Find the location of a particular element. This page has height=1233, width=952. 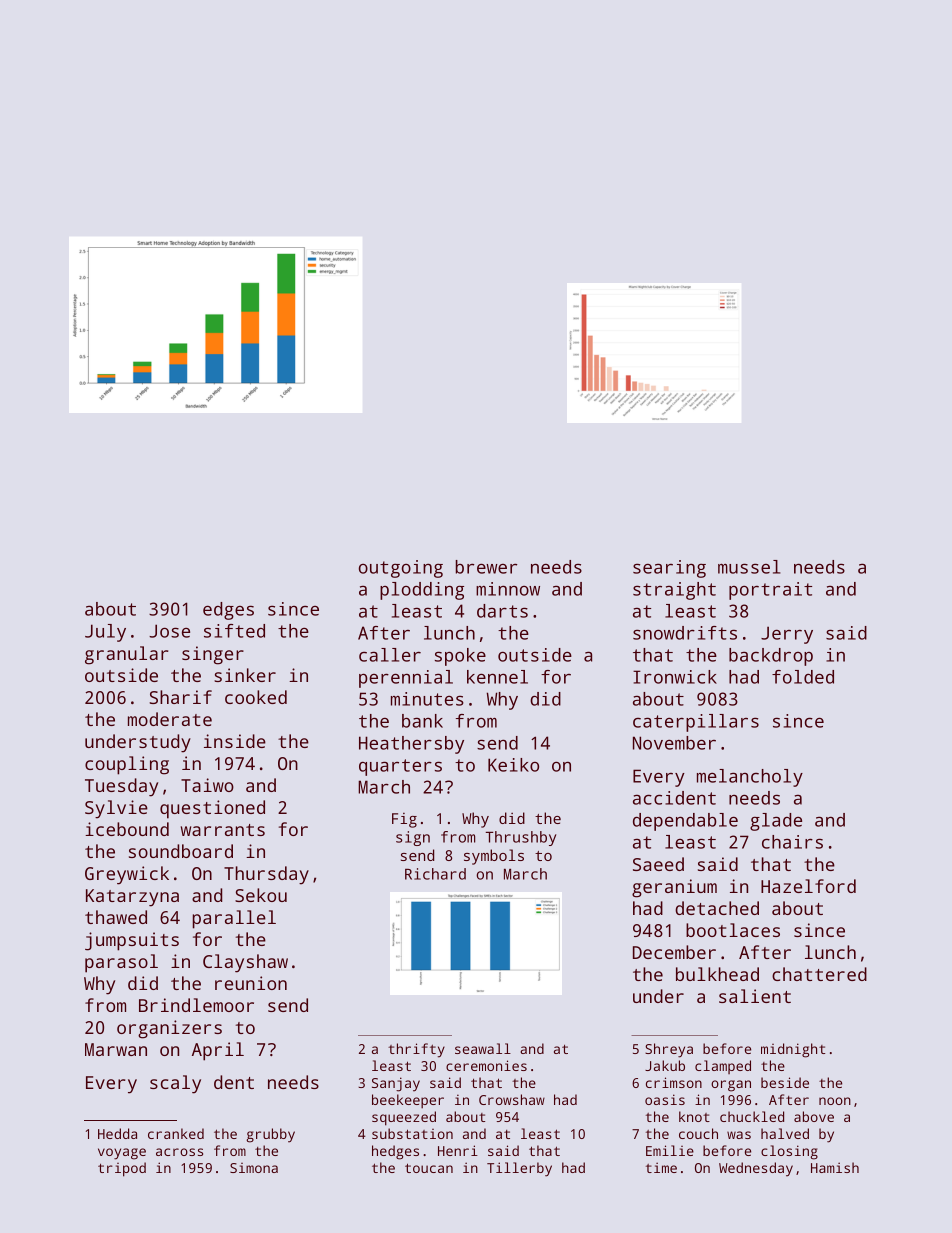

across is located at coordinates (179, 1152).
